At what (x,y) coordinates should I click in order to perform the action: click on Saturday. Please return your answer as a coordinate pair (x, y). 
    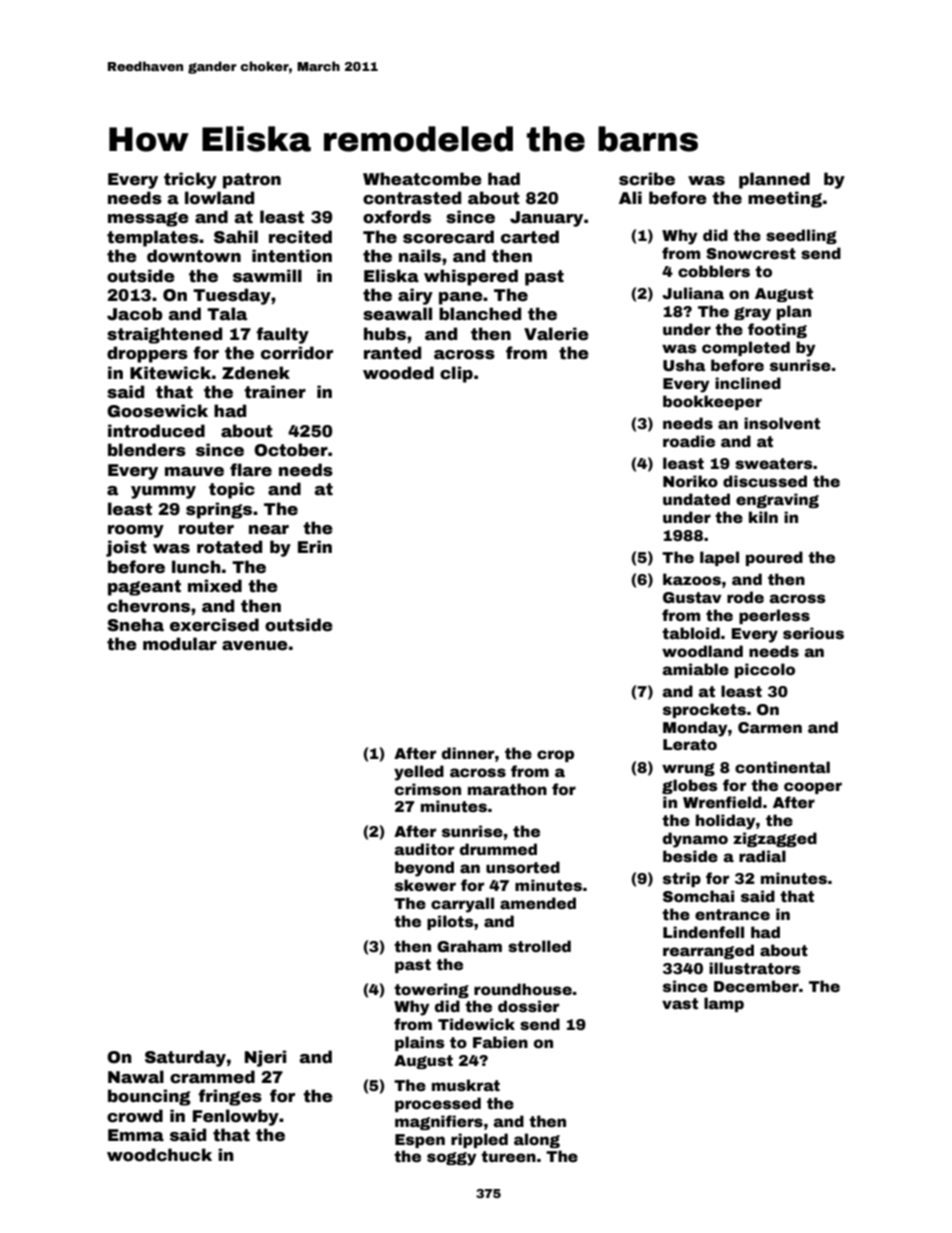
    Looking at the image, I should click on (185, 1058).
